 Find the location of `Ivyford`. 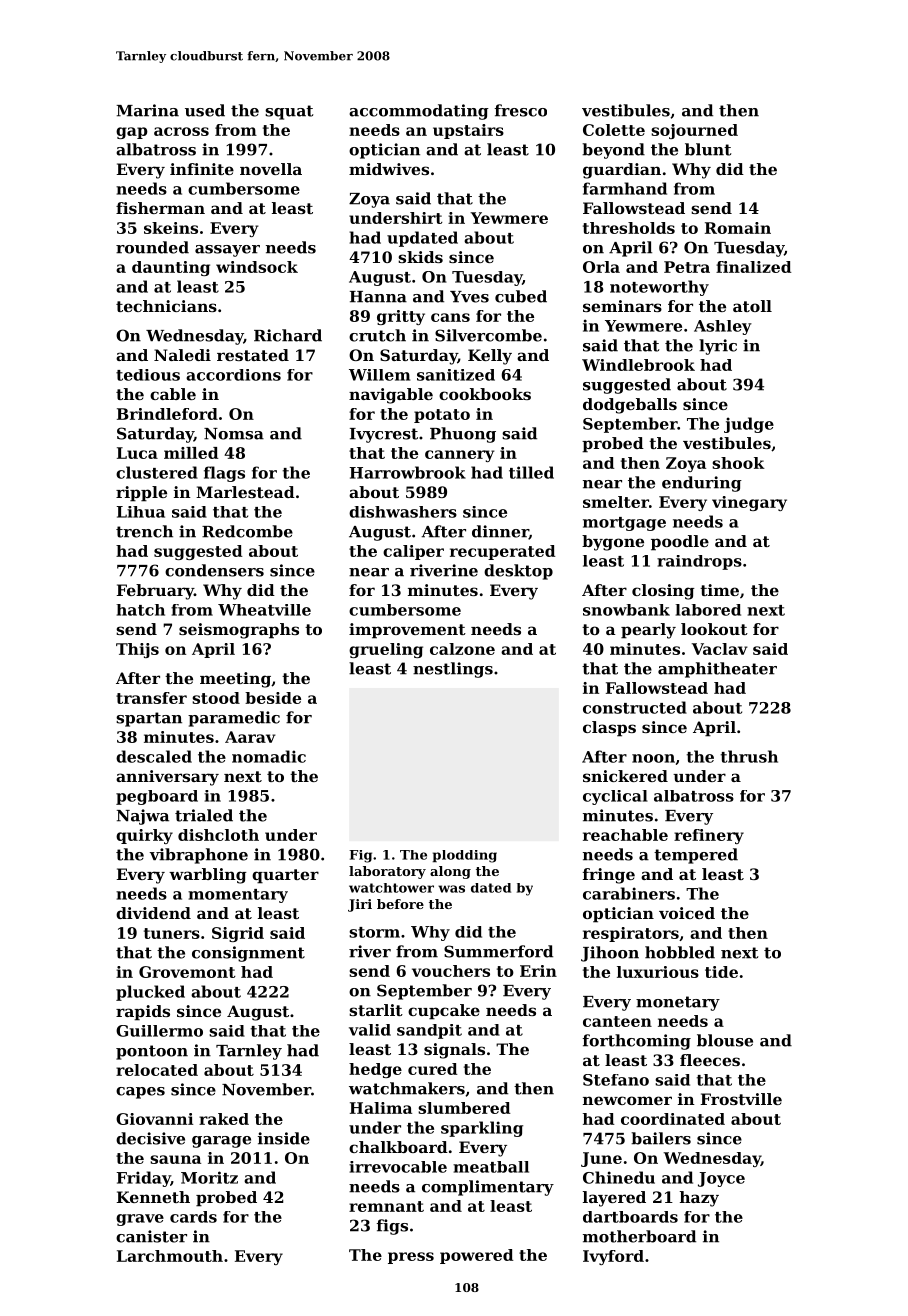

Ivyford is located at coordinates (613, 1257).
